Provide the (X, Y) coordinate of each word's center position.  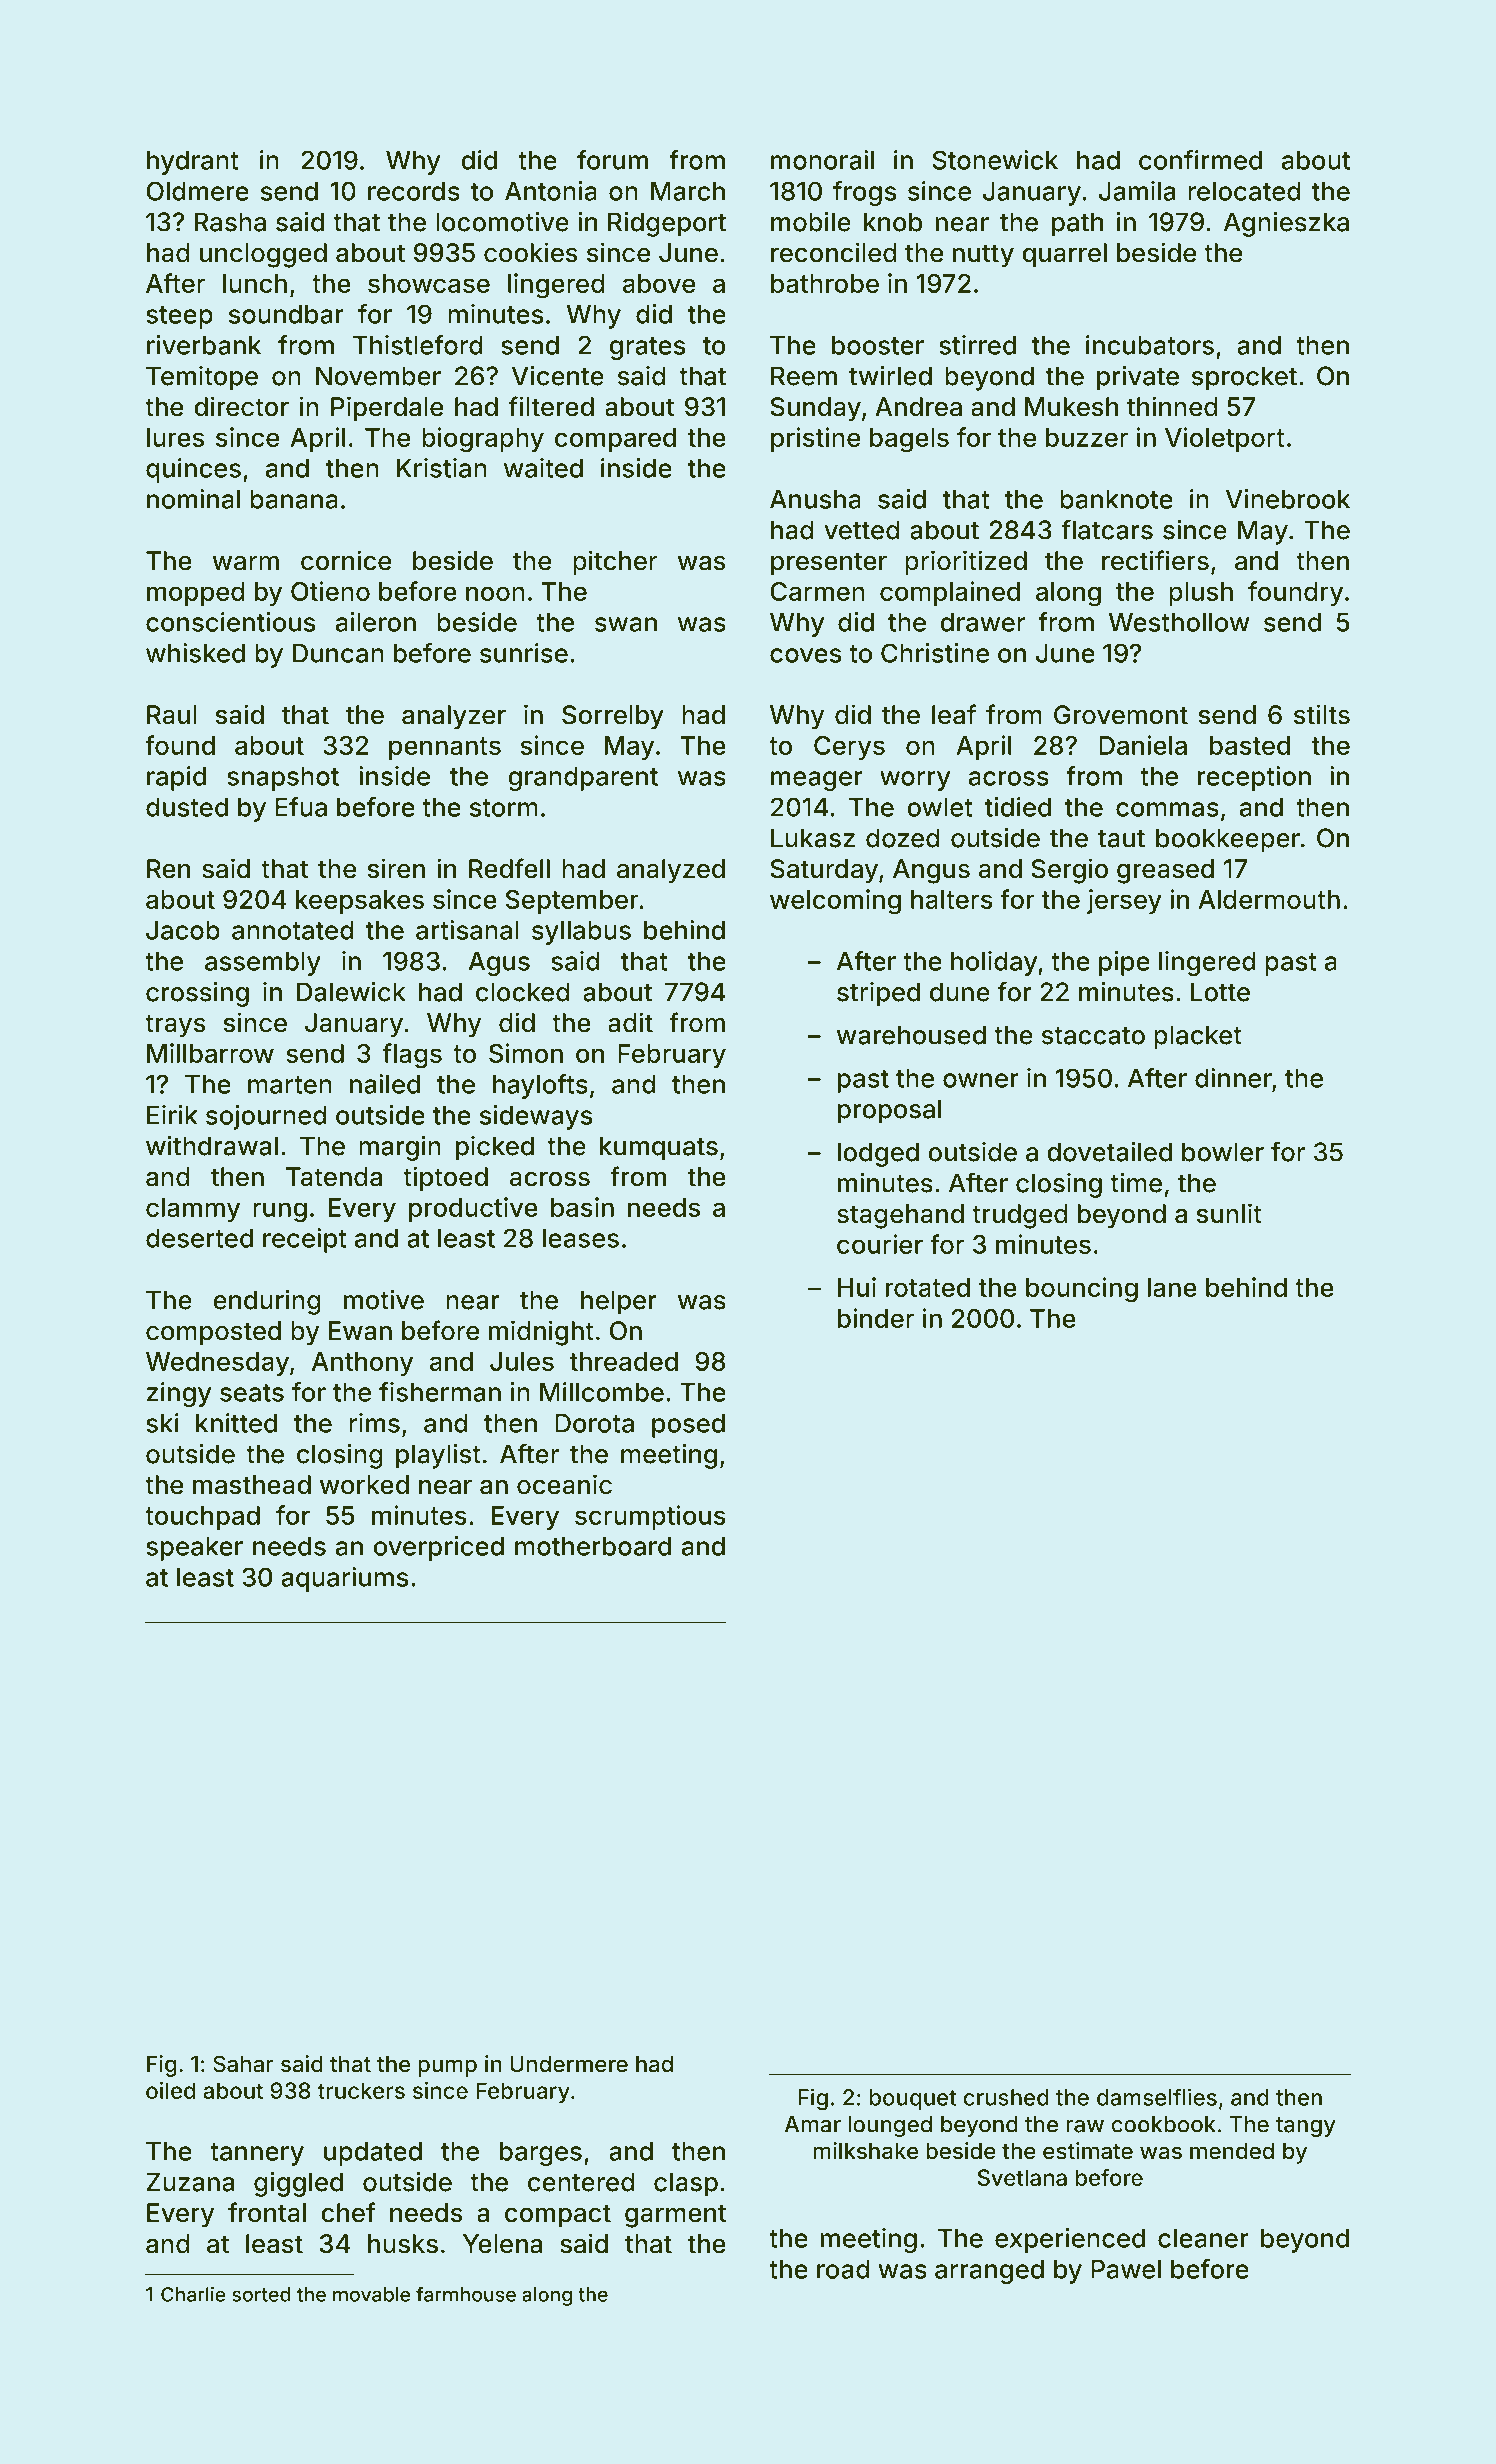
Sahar (243, 2064)
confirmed (1200, 160)
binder (876, 1318)
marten (290, 1085)
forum (612, 160)
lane (1172, 1287)
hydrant (193, 163)
